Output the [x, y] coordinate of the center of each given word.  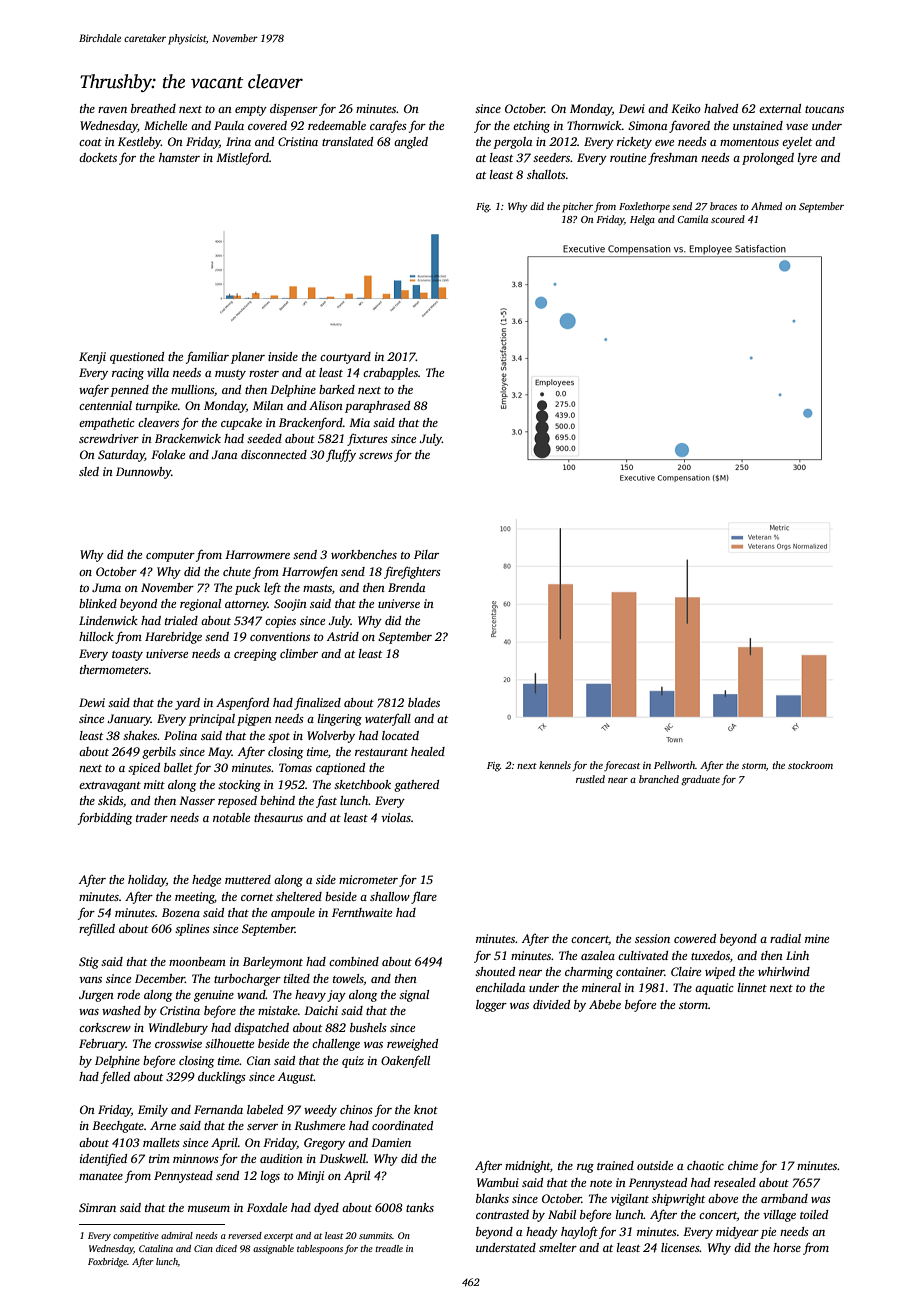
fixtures [367, 439]
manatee [101, 1176]
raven [112, 110]
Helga [642, 220]
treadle [389, 1248]
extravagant [110, 787]
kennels [555, 765]
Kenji [92, 358]
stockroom [810, 765]
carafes [388, 127]
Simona [647, 125]
